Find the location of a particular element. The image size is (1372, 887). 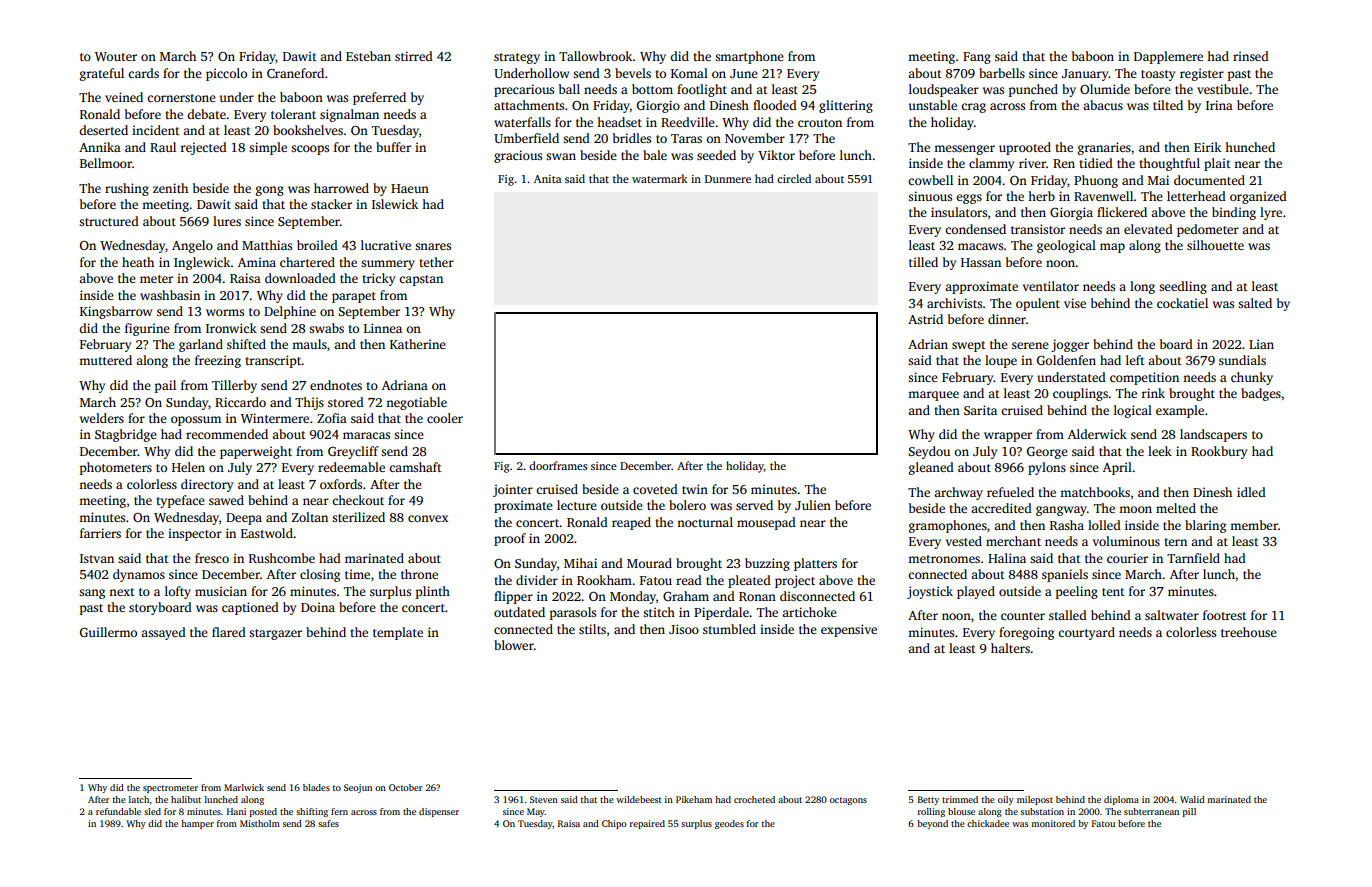

cornerstone is located at coordinates (181, 98).
